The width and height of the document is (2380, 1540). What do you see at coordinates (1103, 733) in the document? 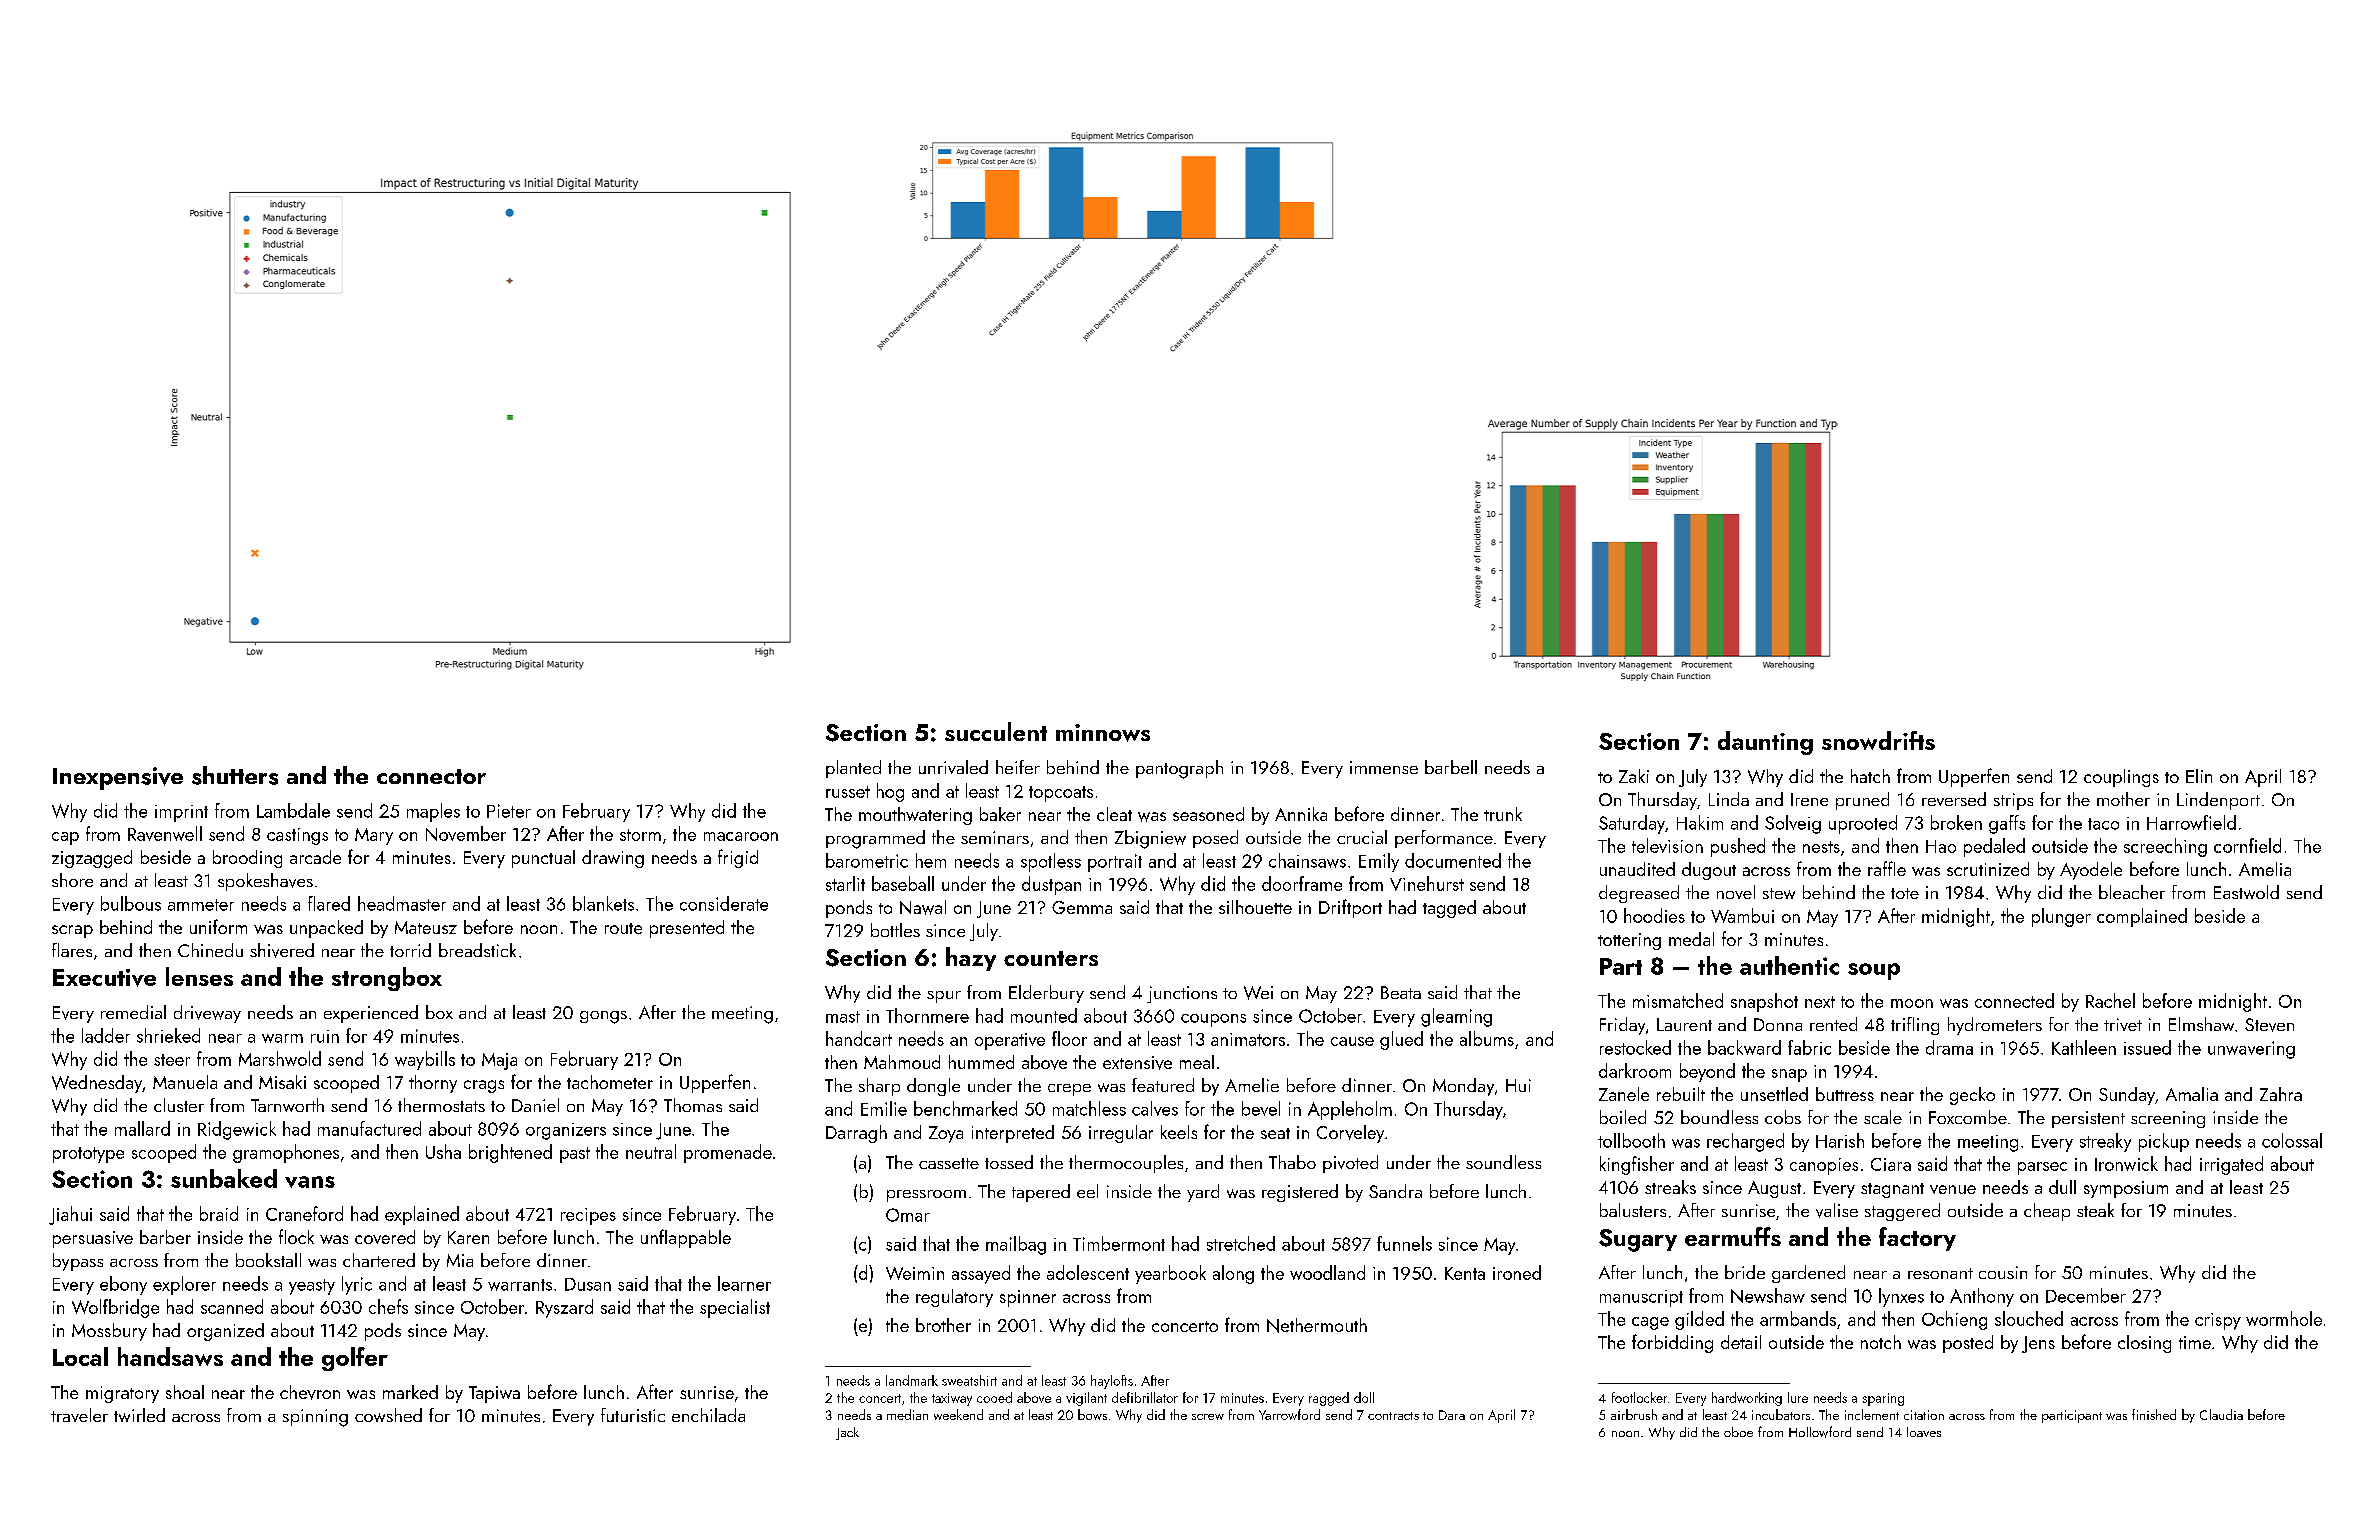
I see `minnows` at bounding box center [1103, 733].
